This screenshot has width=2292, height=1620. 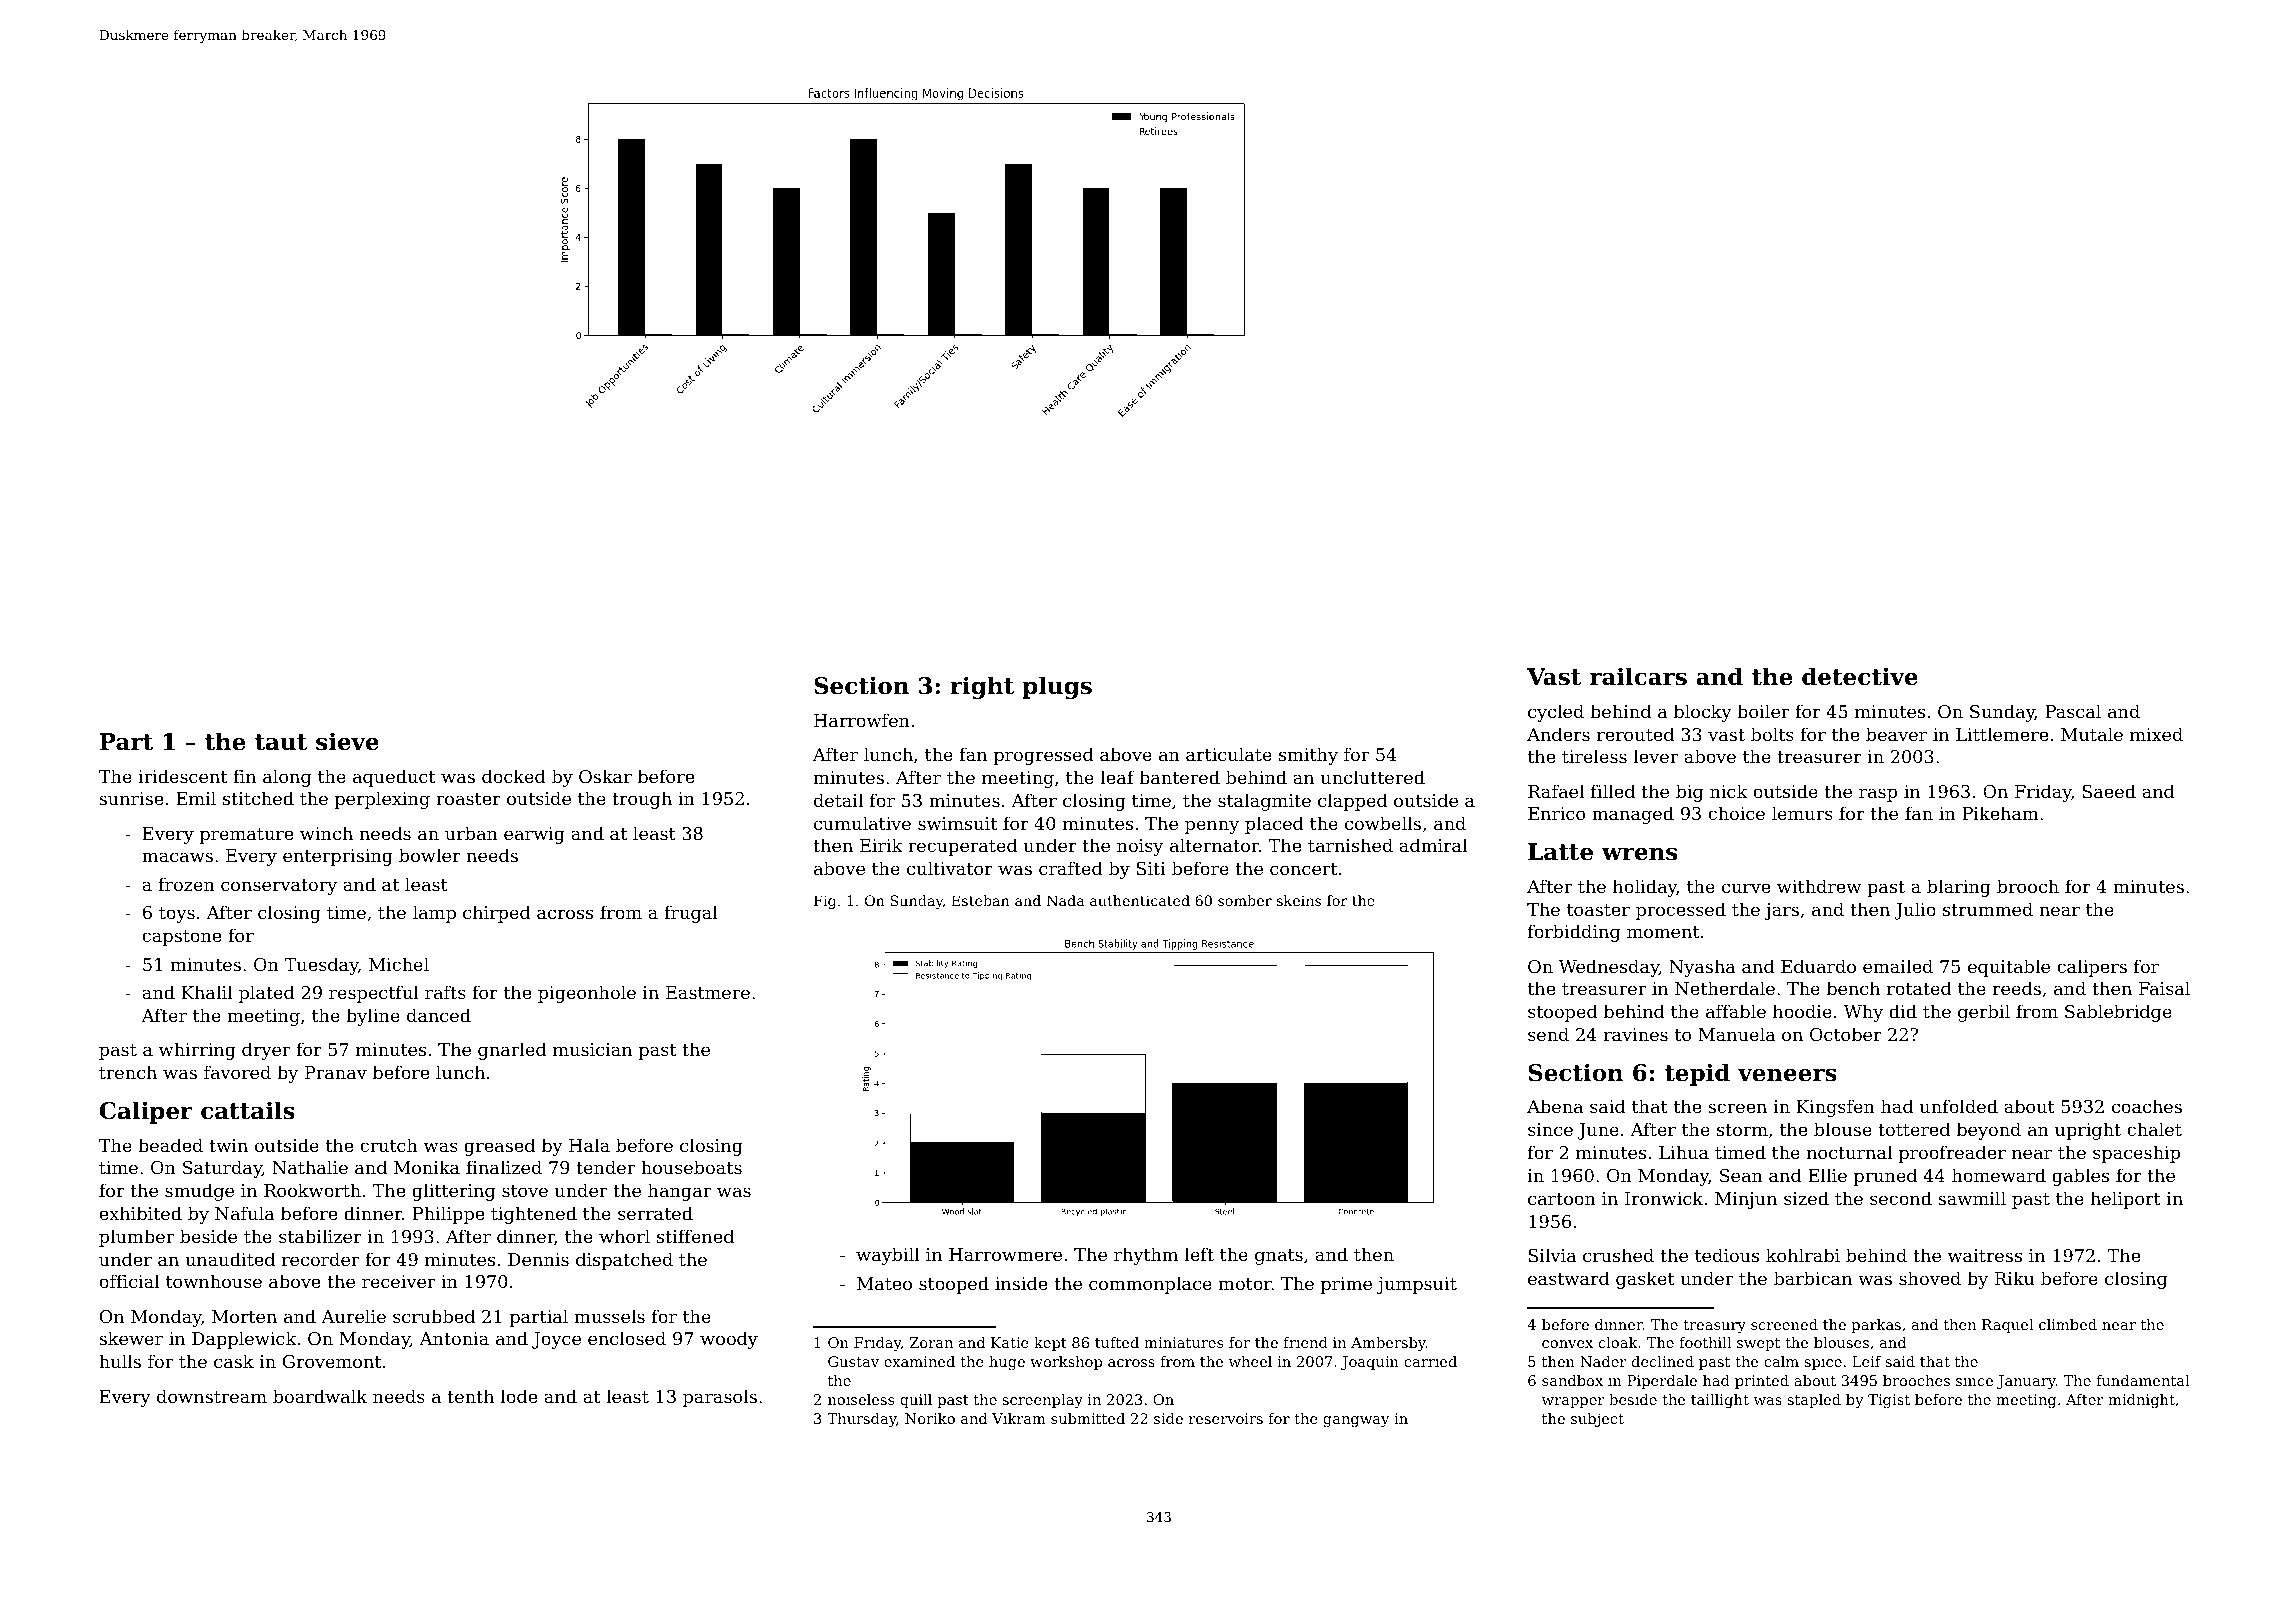 I want to click on Why, so click(x=1863, y=1013).
